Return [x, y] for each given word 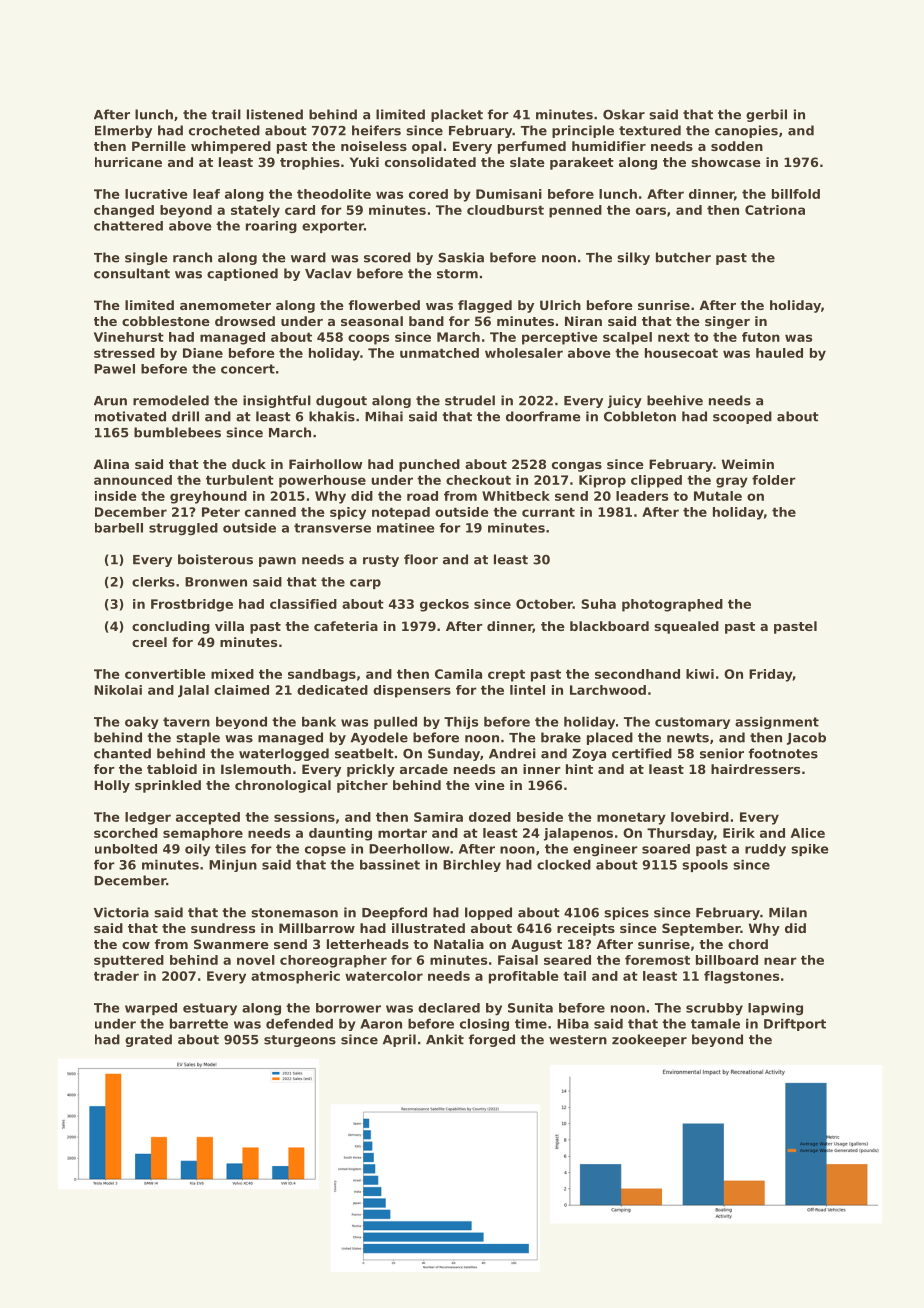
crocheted [224, 130]
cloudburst [505, 210]
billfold [796, 194]
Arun [110, 401]
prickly [371, 770]
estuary [210, 1009]
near [780, 961]
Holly [112, 786]
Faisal [518, 960]
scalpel [627, 338]
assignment [777, 723]
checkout [478, 480]
